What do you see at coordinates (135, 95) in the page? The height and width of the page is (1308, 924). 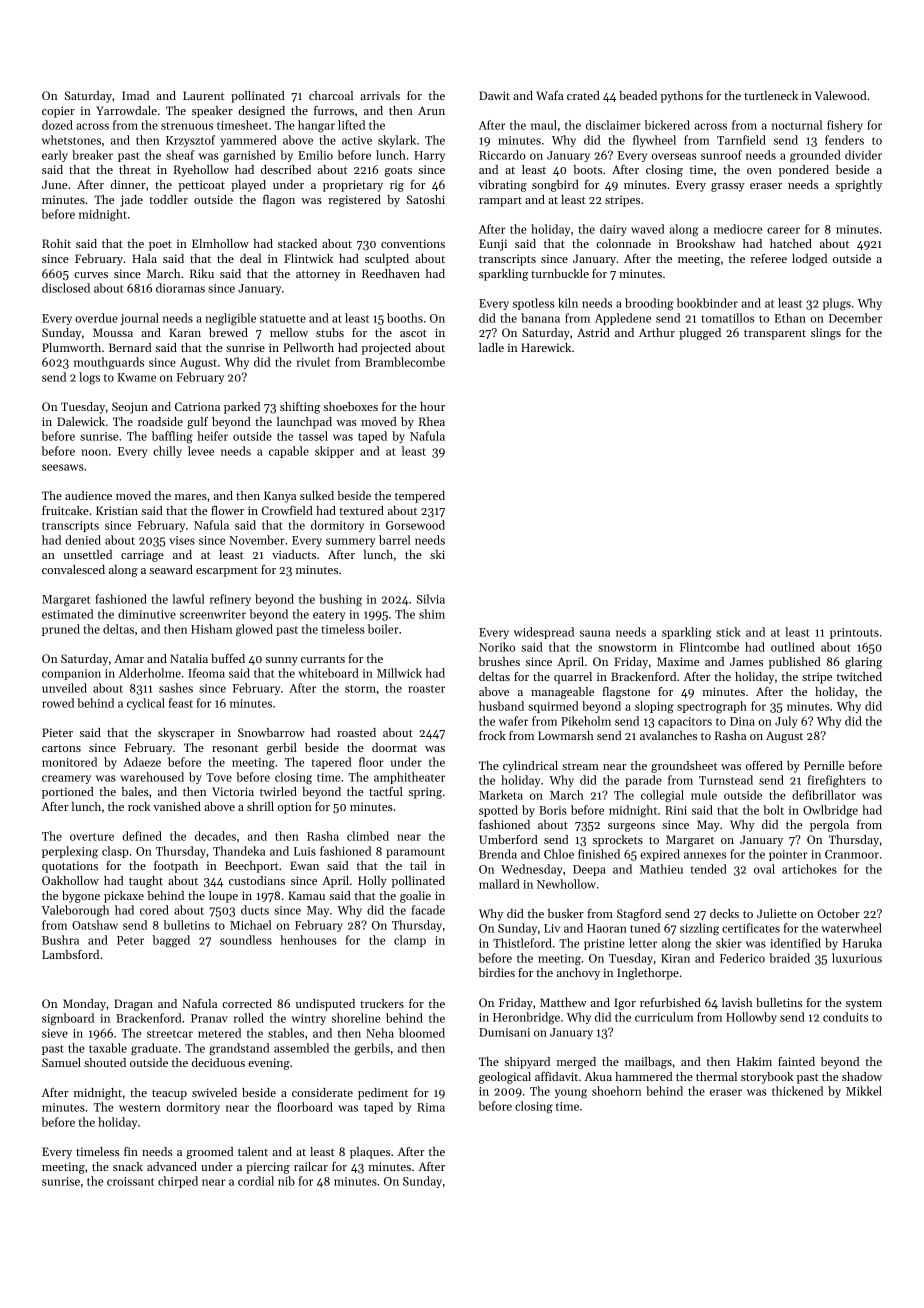 I see `Imad` at bounding box center [135, 95].
